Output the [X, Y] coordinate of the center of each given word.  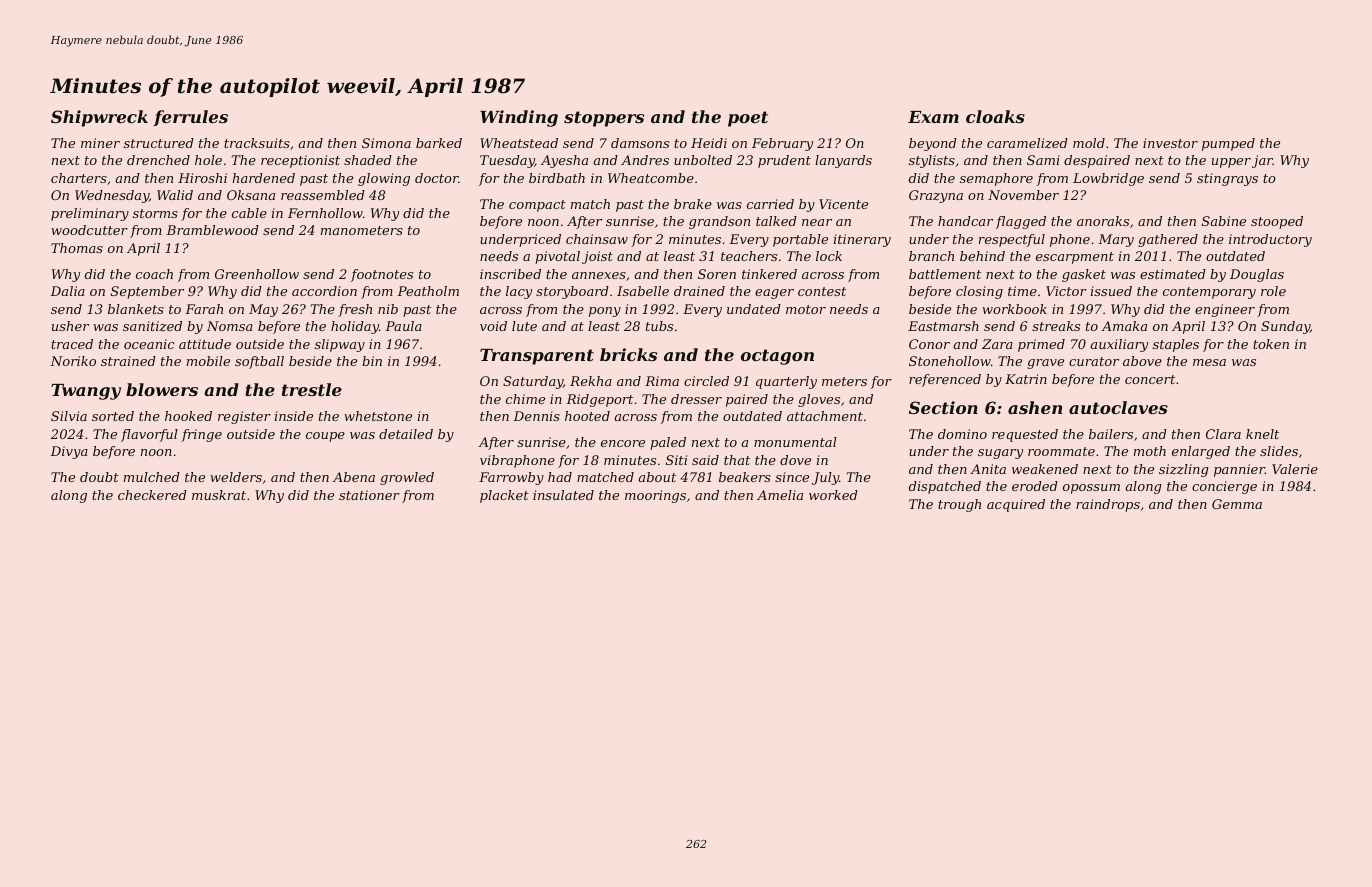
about [657, 477]
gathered [1168, 240]
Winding [519, 118]
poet [748, 119]
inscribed [510, 274]
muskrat [219, 495]
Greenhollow [257, 274]
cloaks [995, 116]
